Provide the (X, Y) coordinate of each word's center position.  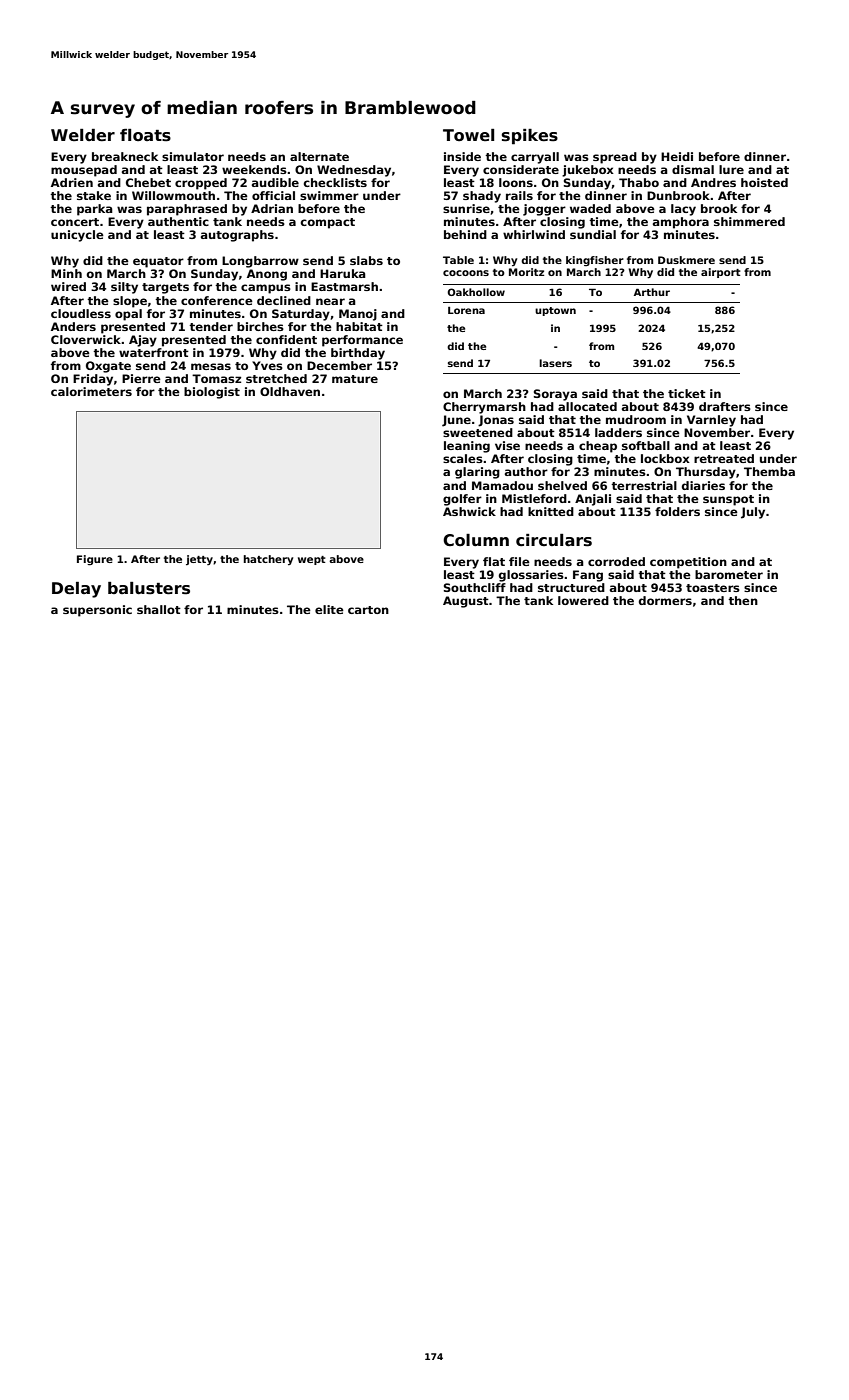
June (456, 421)
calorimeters (91, 391)
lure (731, 169)
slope (130, 302)
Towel (468, 135)
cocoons (466, 273)
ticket (687, 393)
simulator (193, 156)
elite (329, 609)
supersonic (97, 611)
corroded (616, 561)
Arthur (652, 292)
